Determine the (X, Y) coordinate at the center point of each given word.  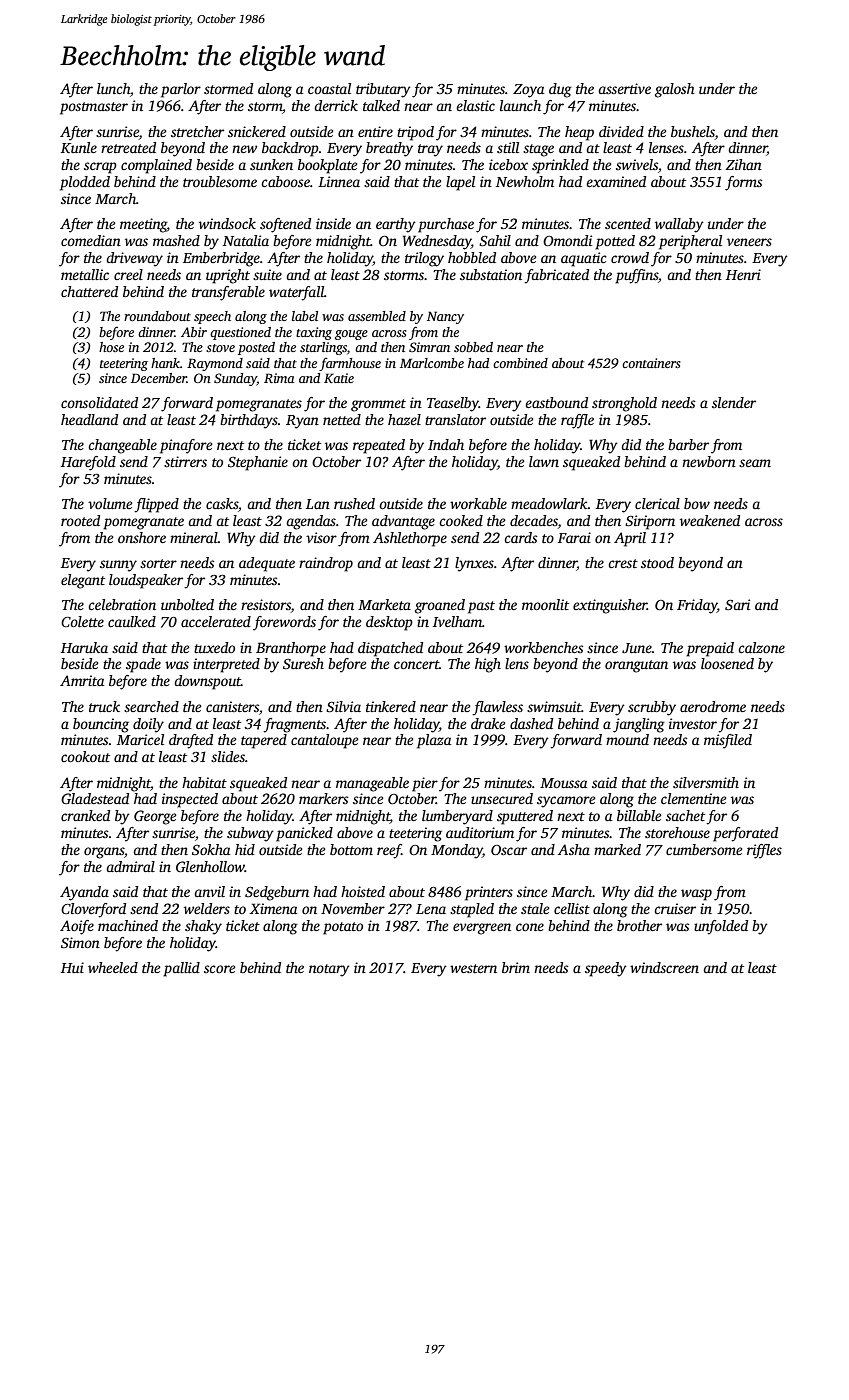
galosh (675, 90)
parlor (181, 90)
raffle (577, 421)
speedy (606, 969)
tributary (383, 90)
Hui (72, 967)
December (159, 378)
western (473, 968)
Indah (446, 444)
